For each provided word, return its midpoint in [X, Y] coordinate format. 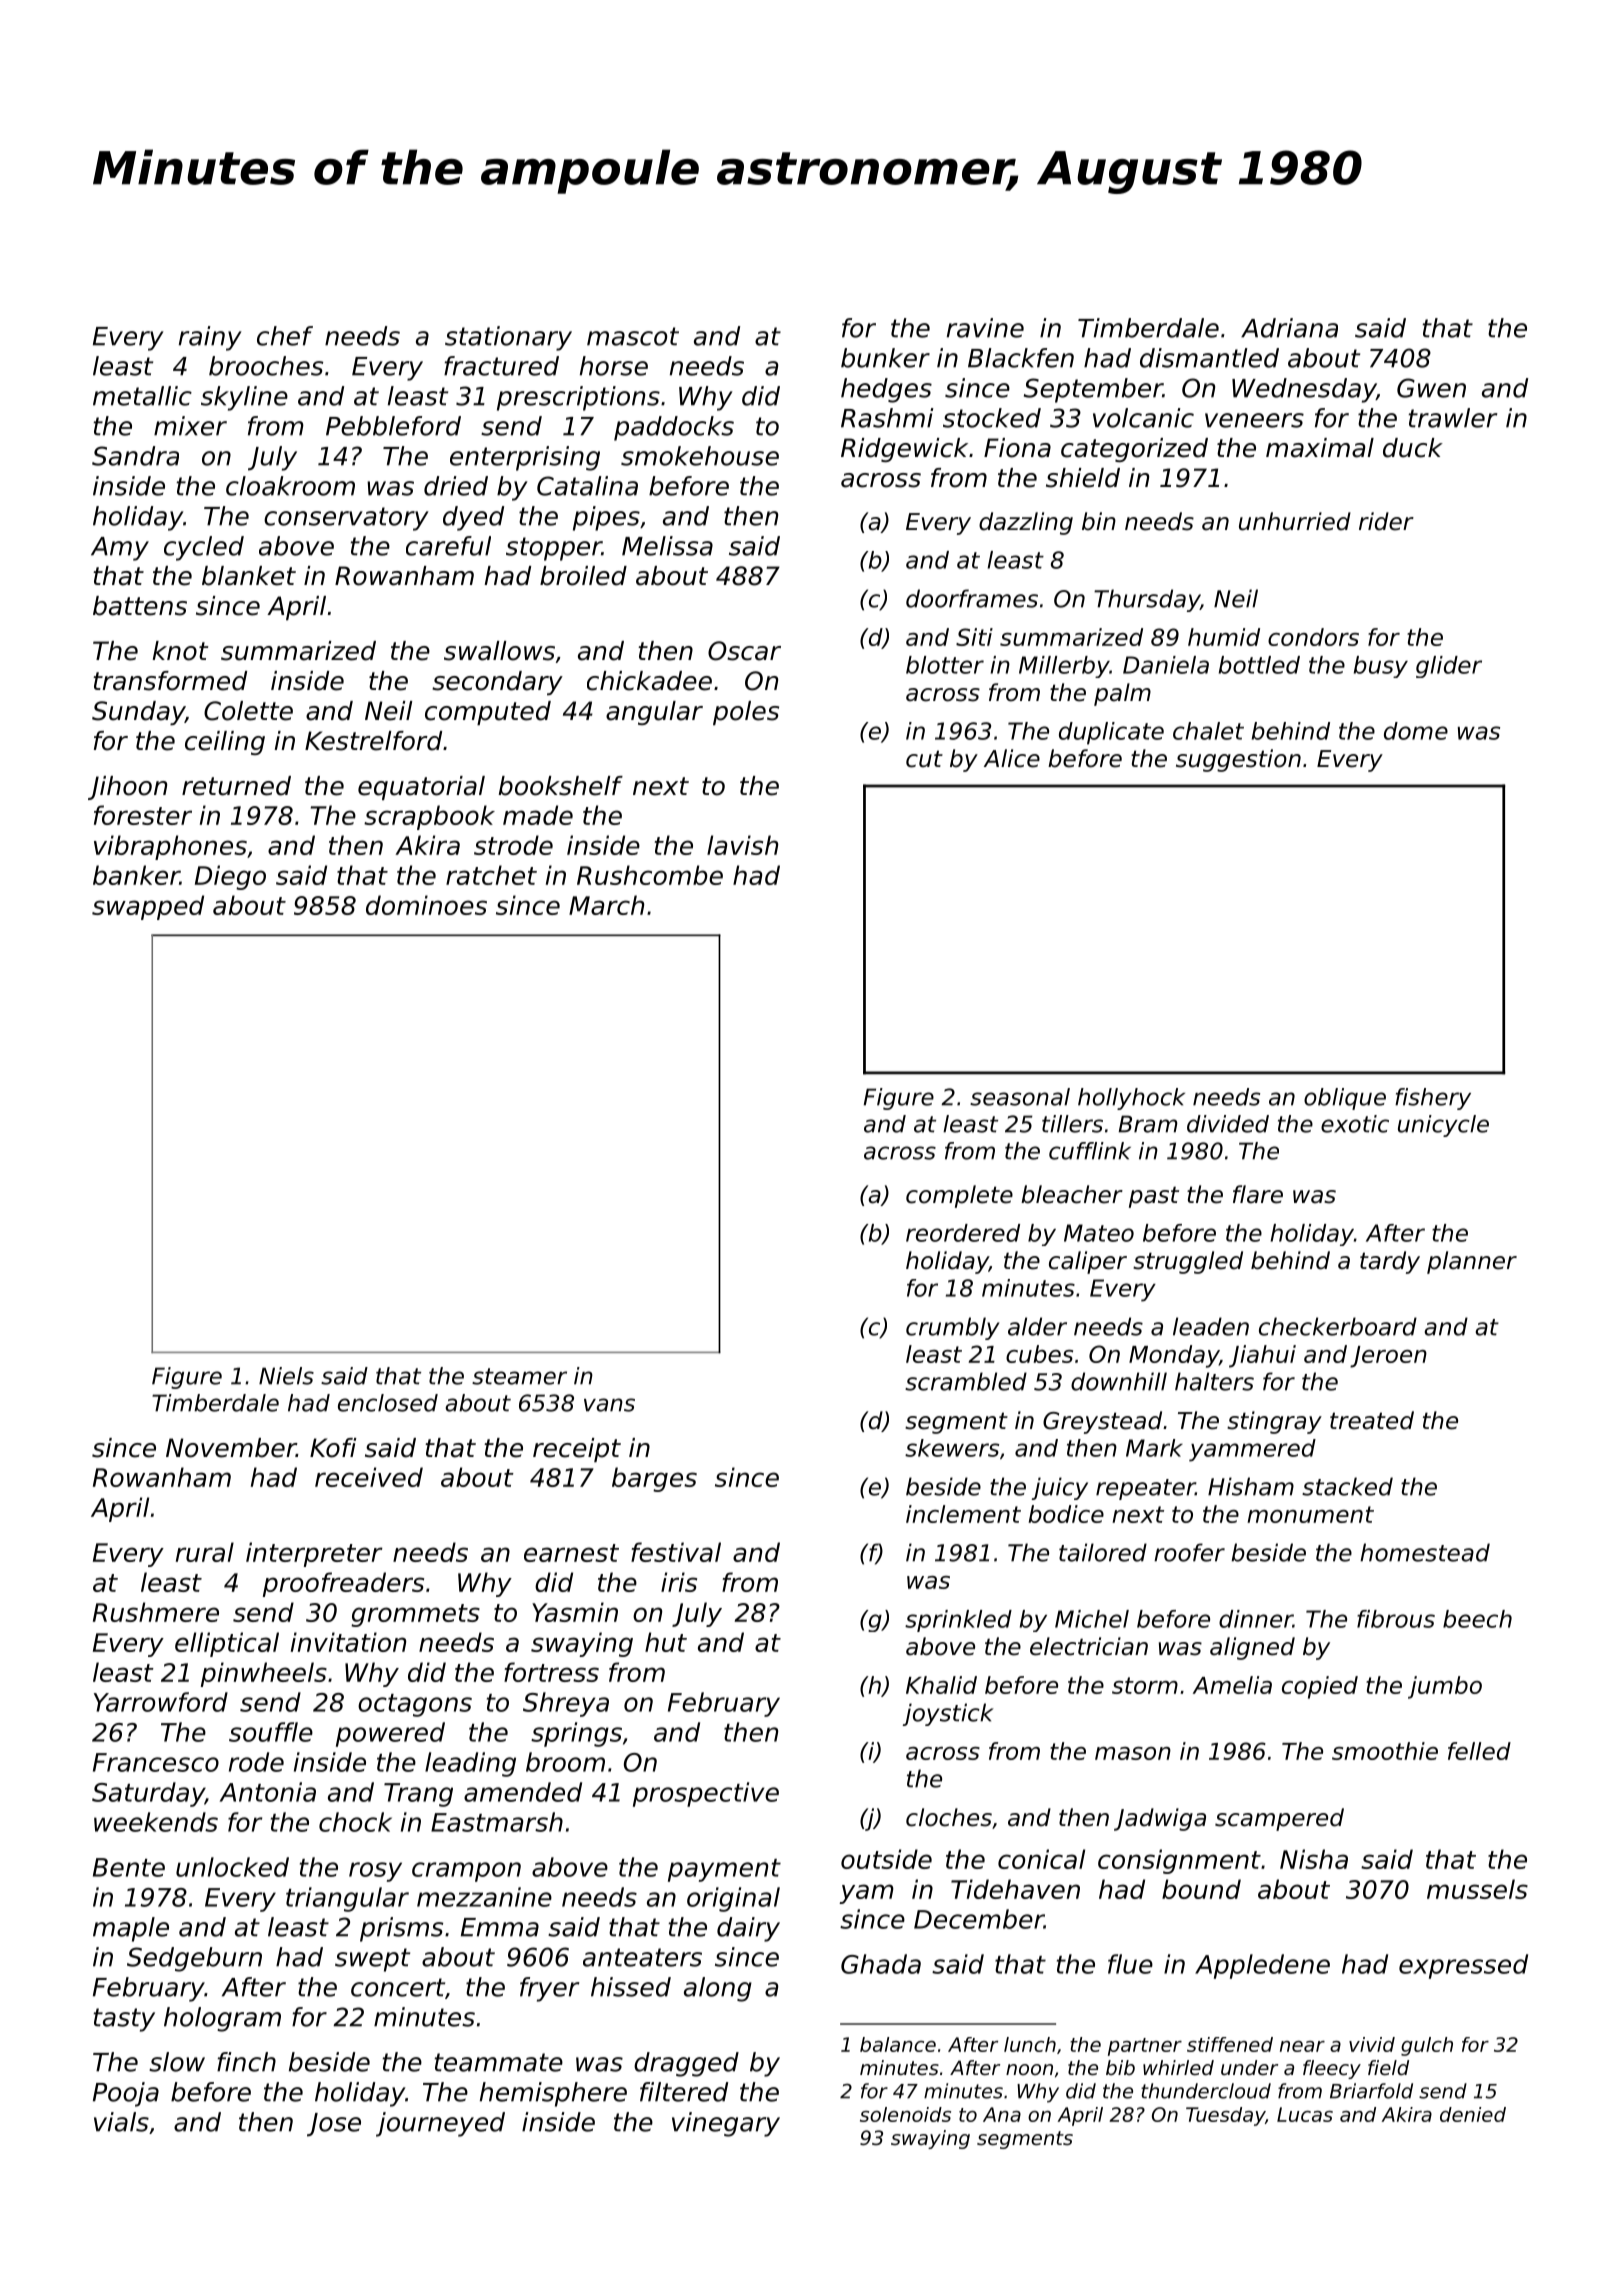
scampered [1279, 1819]
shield [1083, 478]
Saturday [148, 1794]
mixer [190, 426]
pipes [606, 518]
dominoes [426, 905]
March [606, 905]
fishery [1433, 1099]
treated [1372, 1420]
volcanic [1143, 418]
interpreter [314, 1554]
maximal [1320, 448]
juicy [1059, 1488]
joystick [948, 1714]
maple [131, 1929]
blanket [249, 576]
